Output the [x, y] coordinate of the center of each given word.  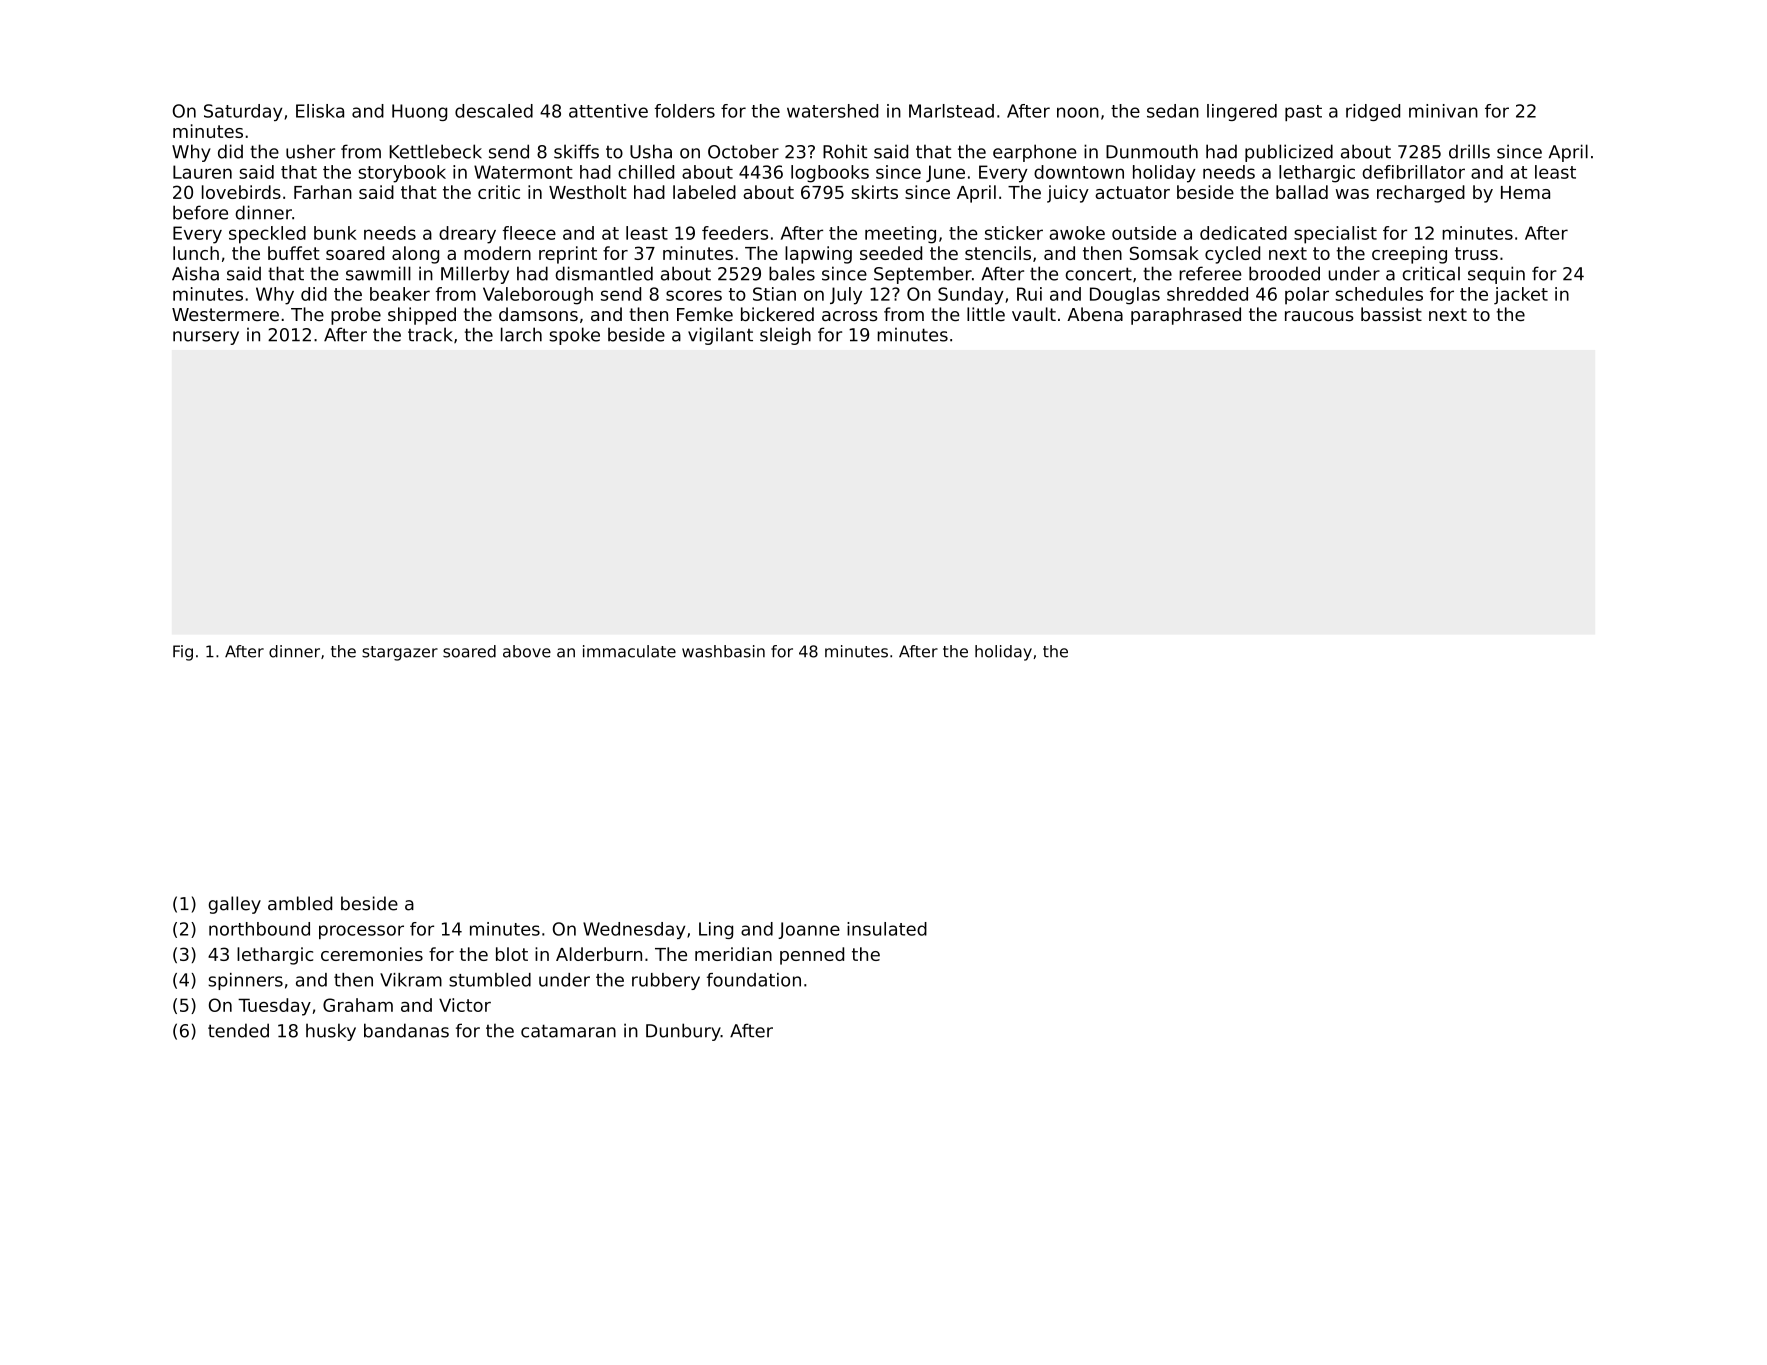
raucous [1319, 316]
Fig [183, 653]
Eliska [320, 111]
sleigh [785, 336]
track [430, 334]
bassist [1391, 314]
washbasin [723, 651]
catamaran [568, 1031]
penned [812, 956]
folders [685, 111]
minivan [1443, 111]
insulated [887, 929]
